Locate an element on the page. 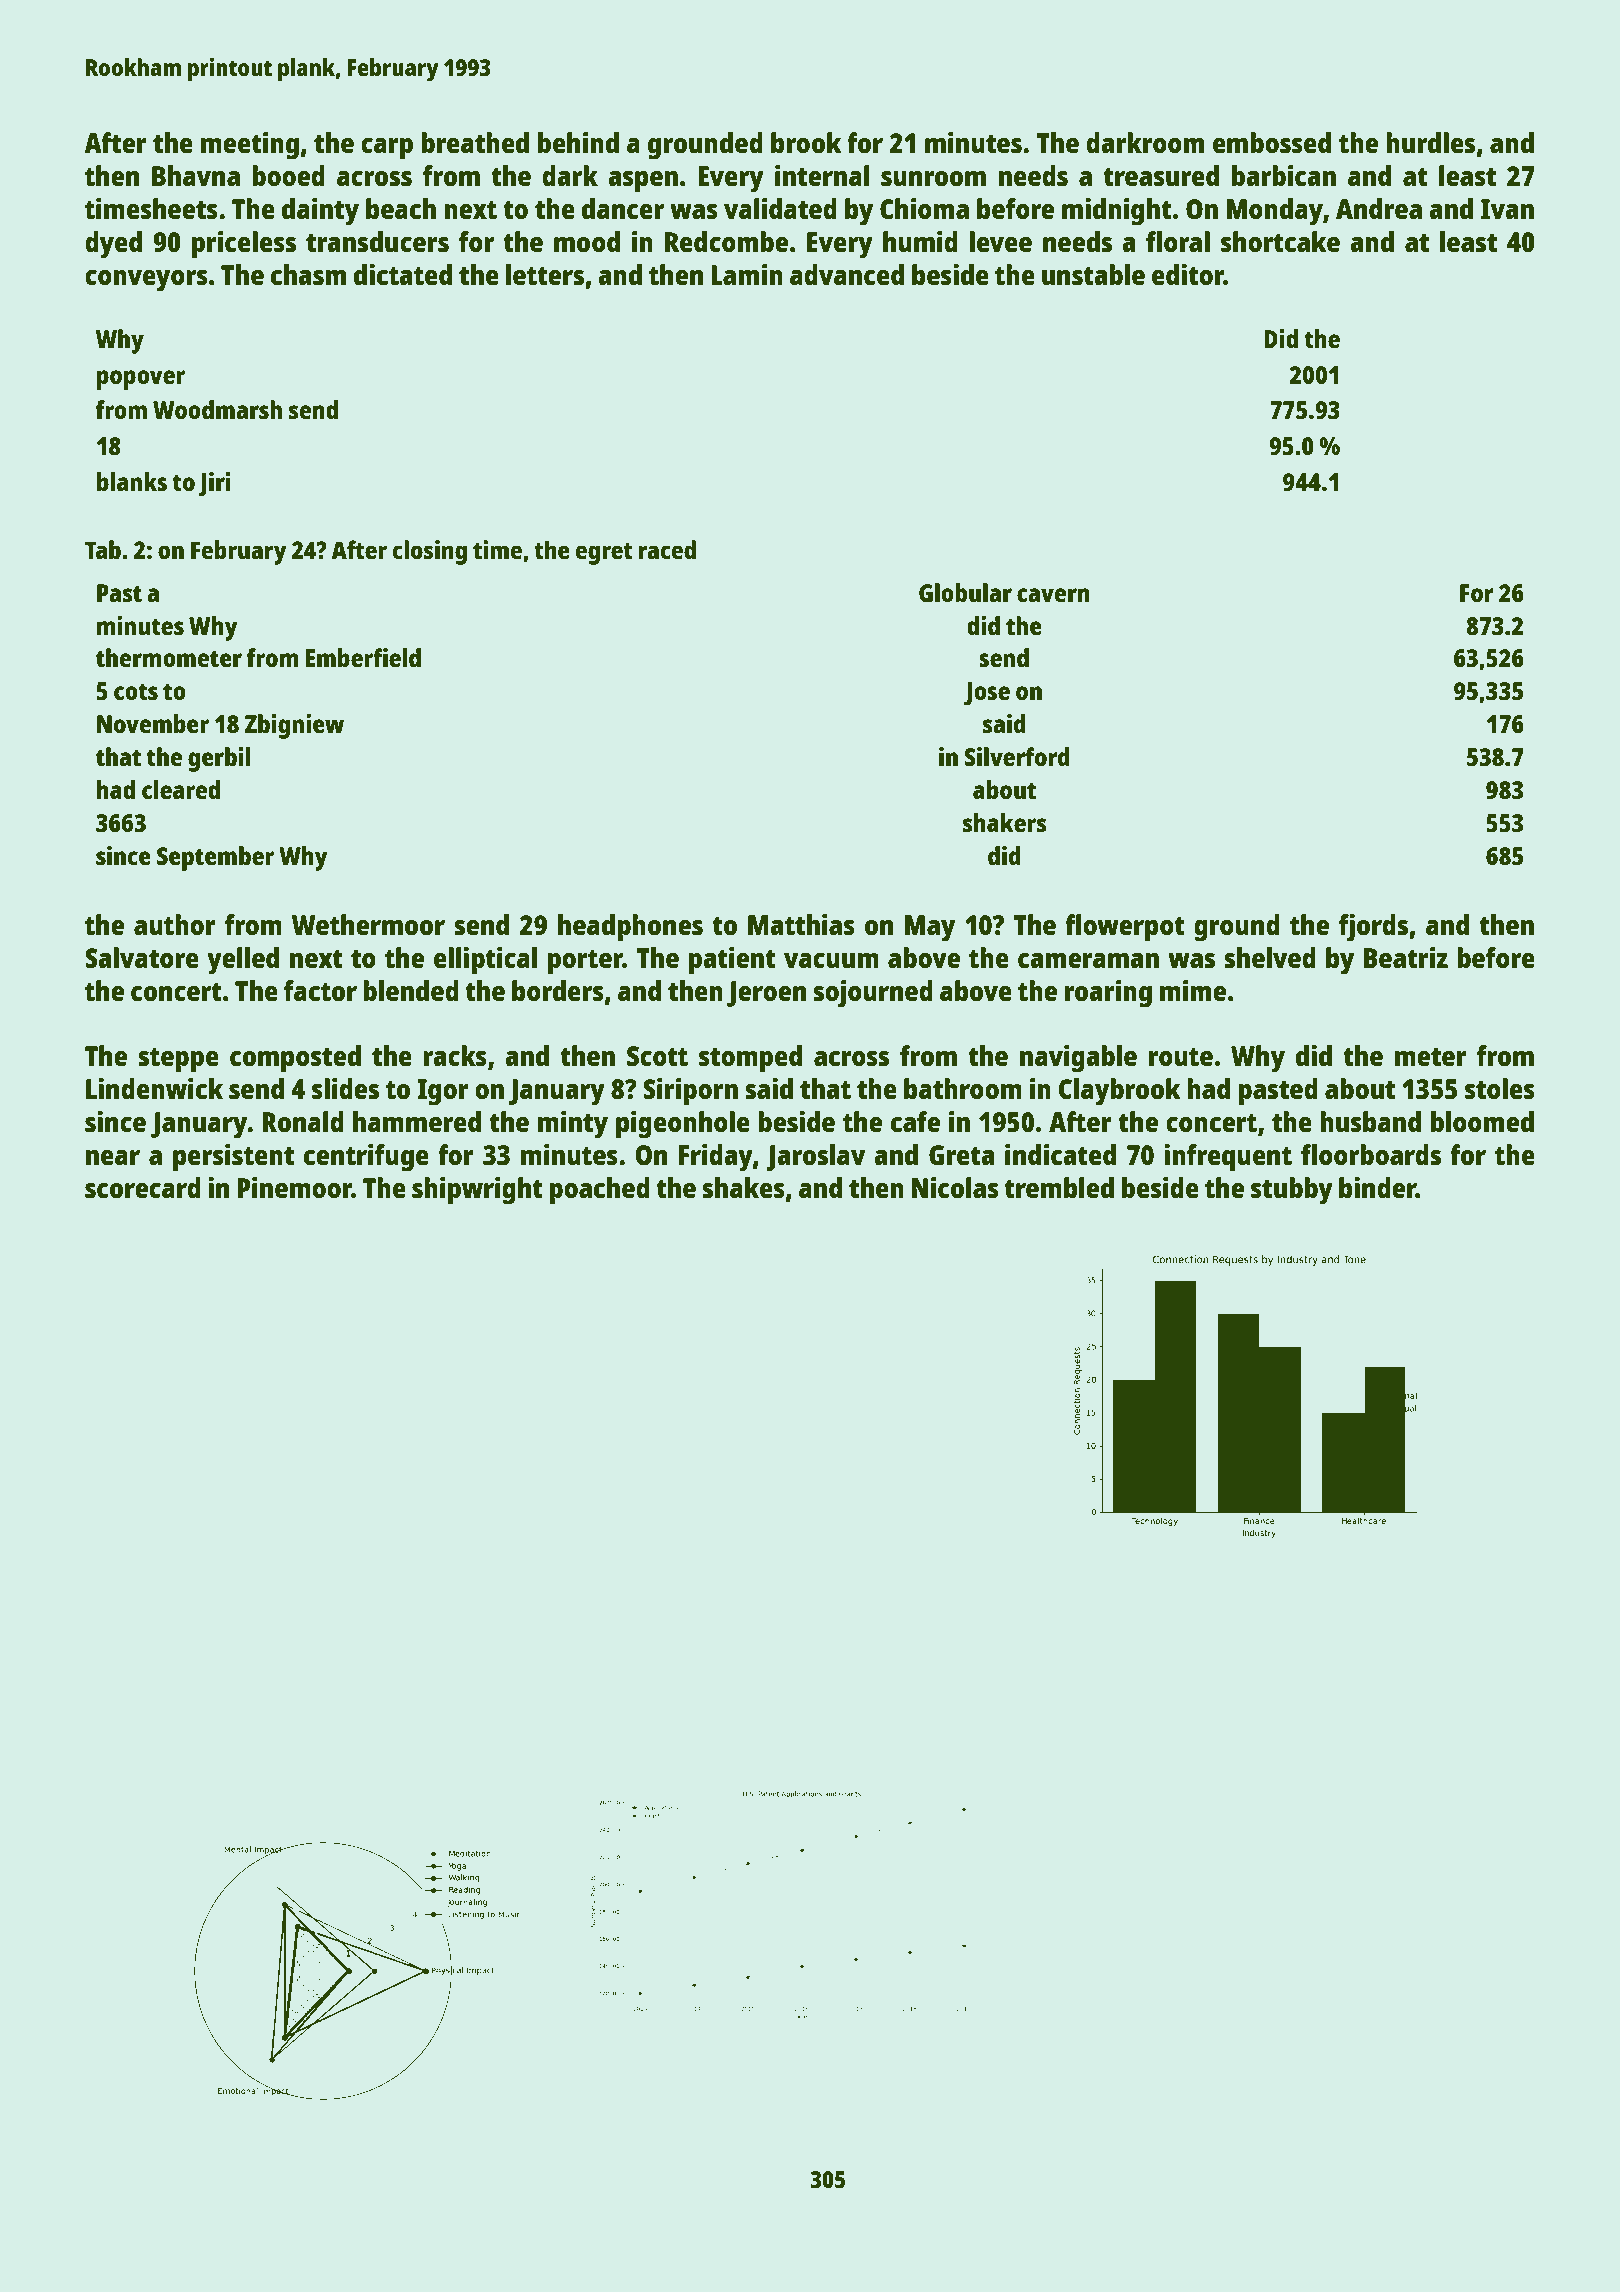 This document has height=2292, width=1620. dictated is located at coordinates (403, 274).
